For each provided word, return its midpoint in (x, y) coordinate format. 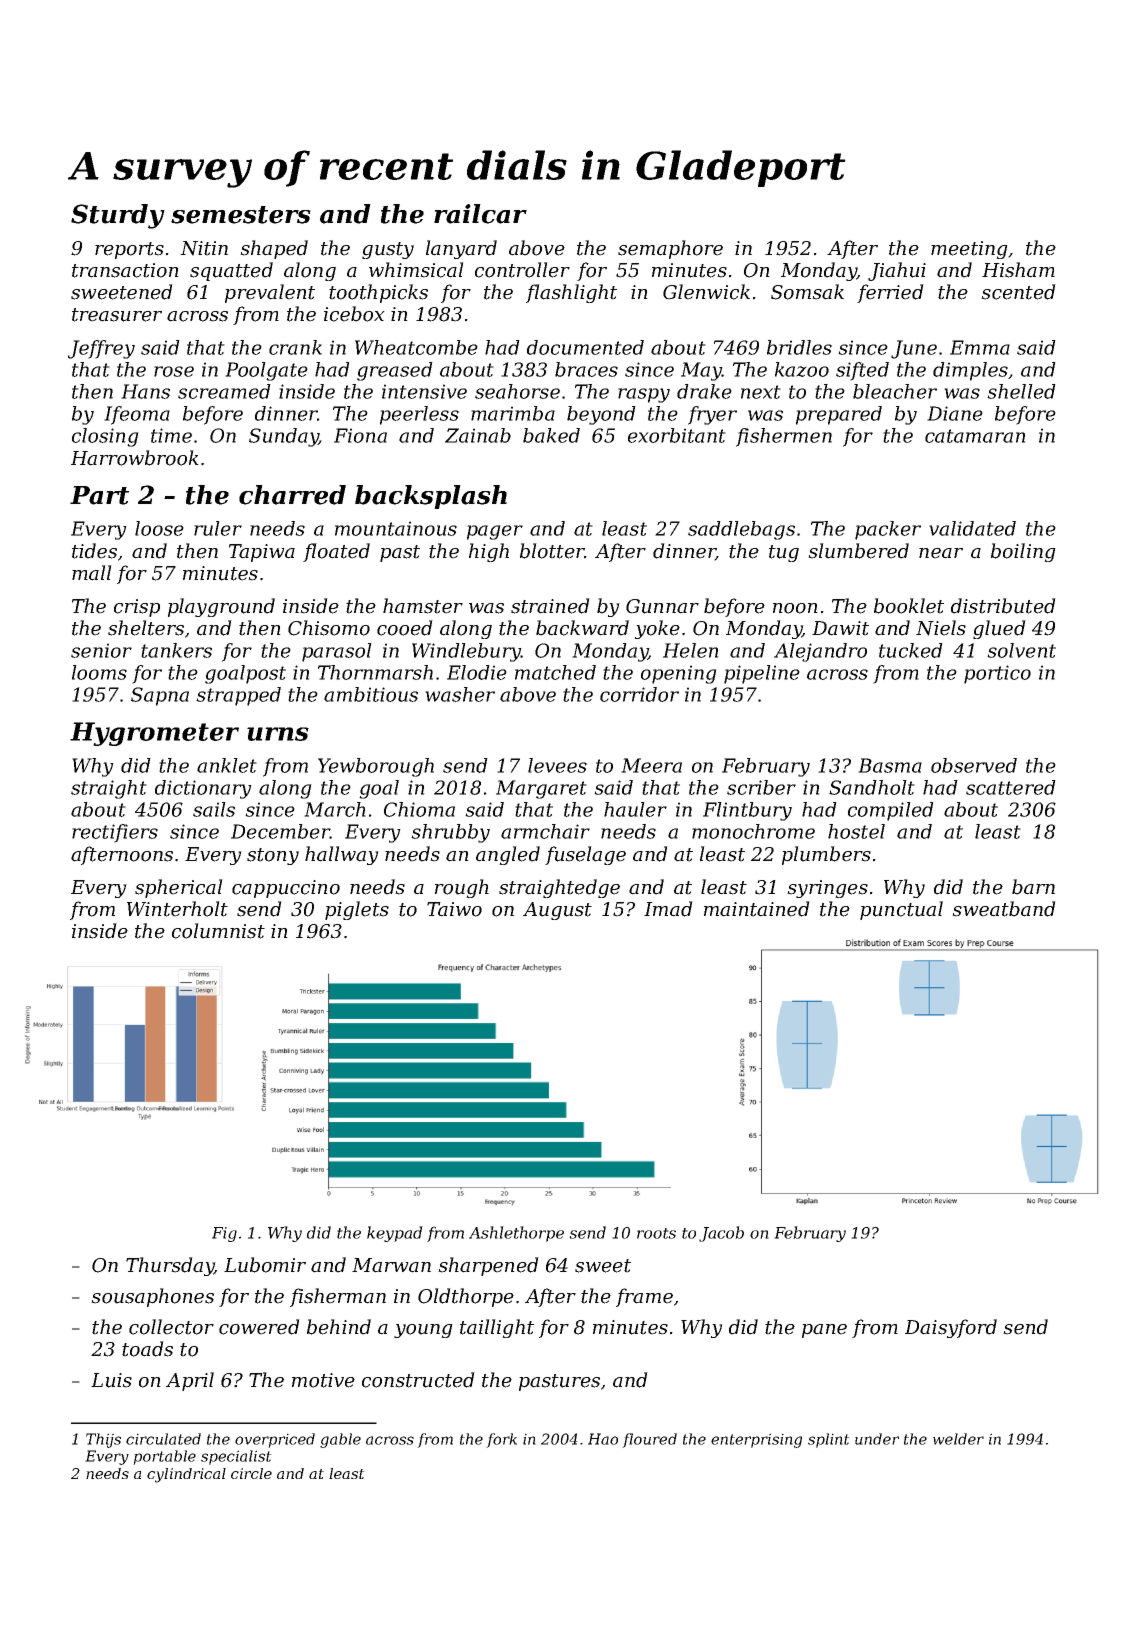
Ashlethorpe (516, 1234)
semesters (241, 215)
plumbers (826, 855)
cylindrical (186, 1475)
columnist (218, 931)
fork (501, 1440)
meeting (969, 250)
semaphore (670, 249)
